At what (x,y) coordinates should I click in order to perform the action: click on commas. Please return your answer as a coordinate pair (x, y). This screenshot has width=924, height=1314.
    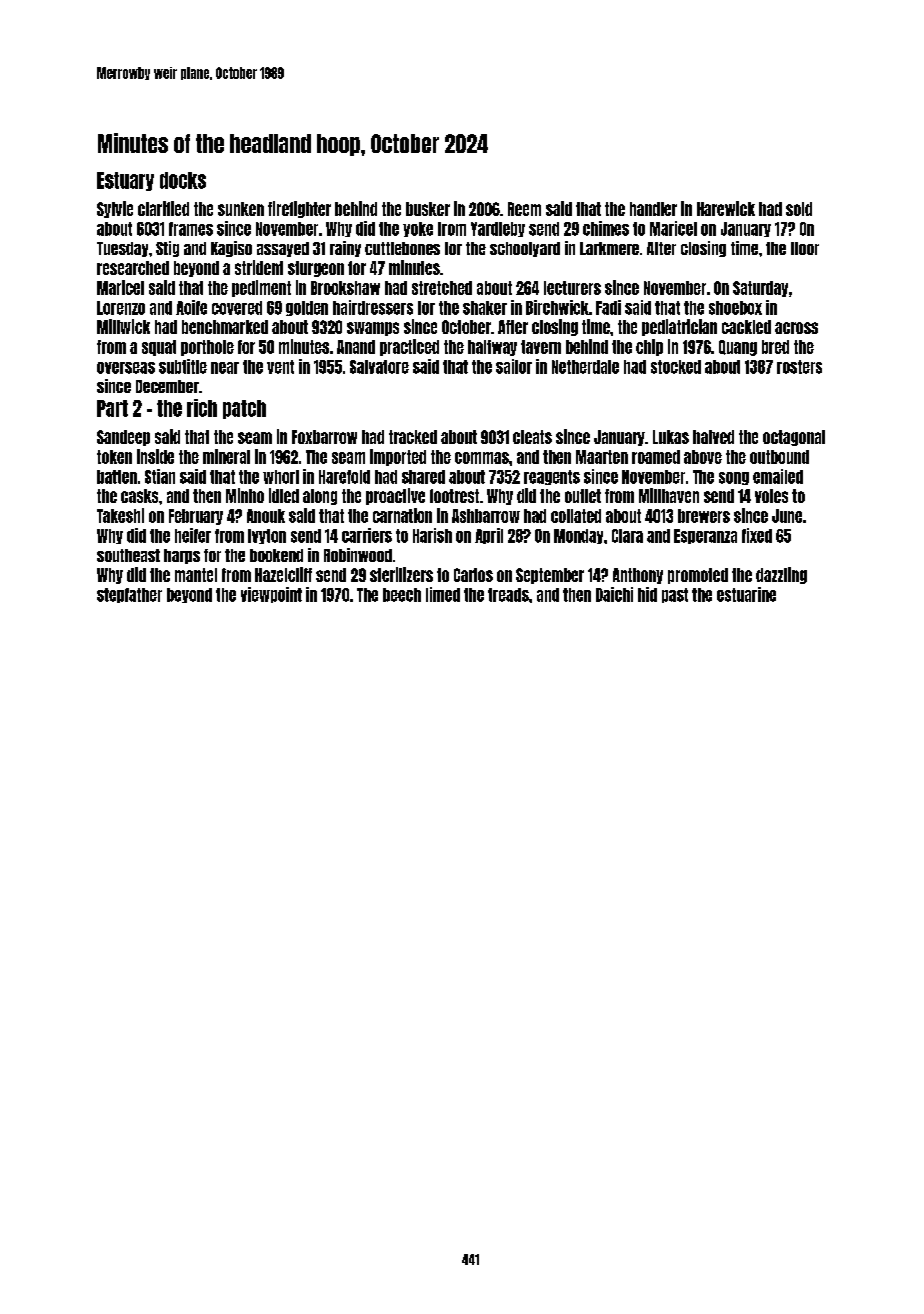
    Looking at the image, I should click on (482, 458).
